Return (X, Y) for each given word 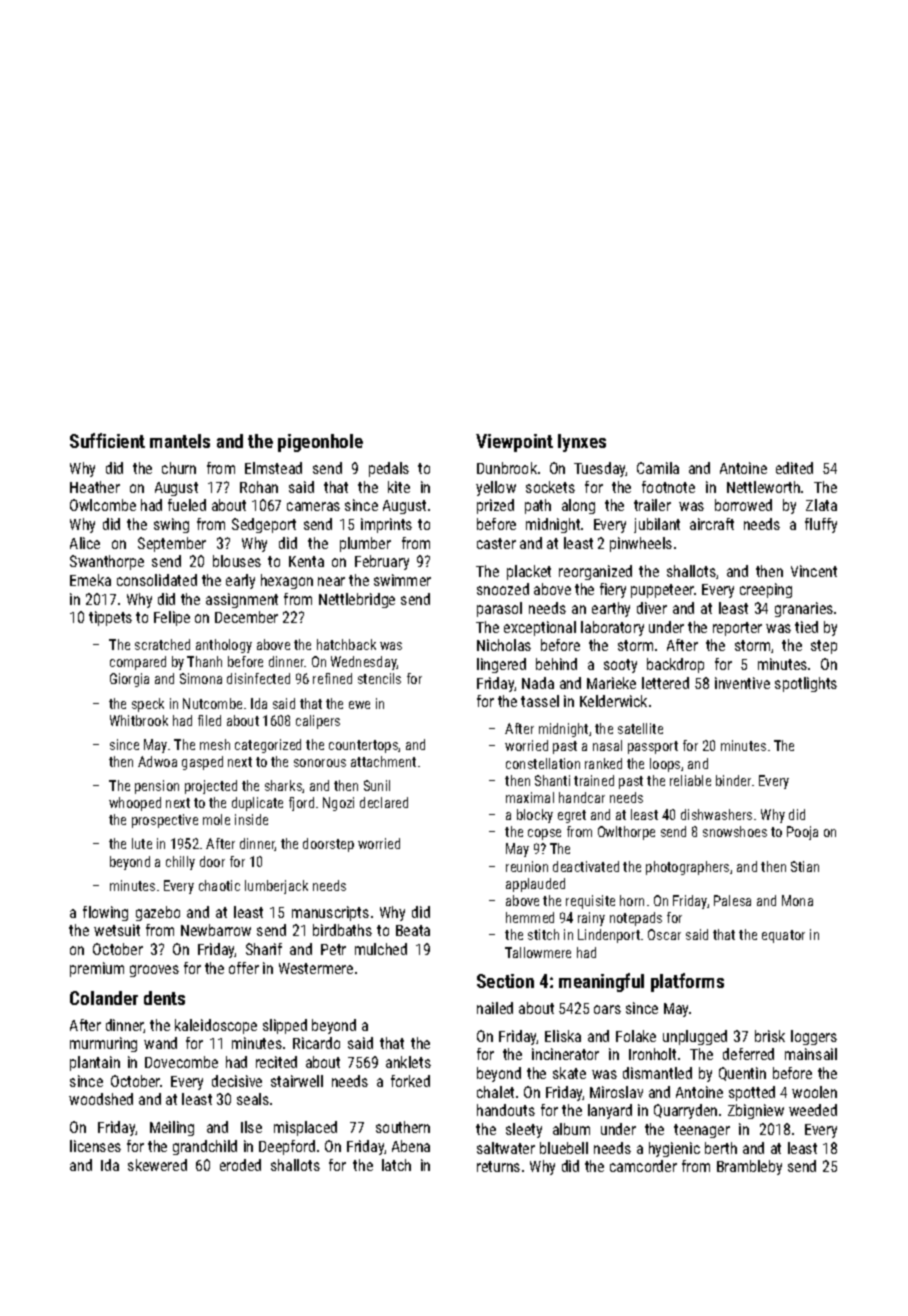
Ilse (251, 1127)
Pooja (802, 833)
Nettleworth (763, 487)
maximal (530, 797)
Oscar (664, 934)
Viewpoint (514, 443)
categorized (268, 746)
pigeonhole (320, 443)
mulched (381, 949)
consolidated (157, 580)
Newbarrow (216, 930)
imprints (386, 525)
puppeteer (662, 591)
